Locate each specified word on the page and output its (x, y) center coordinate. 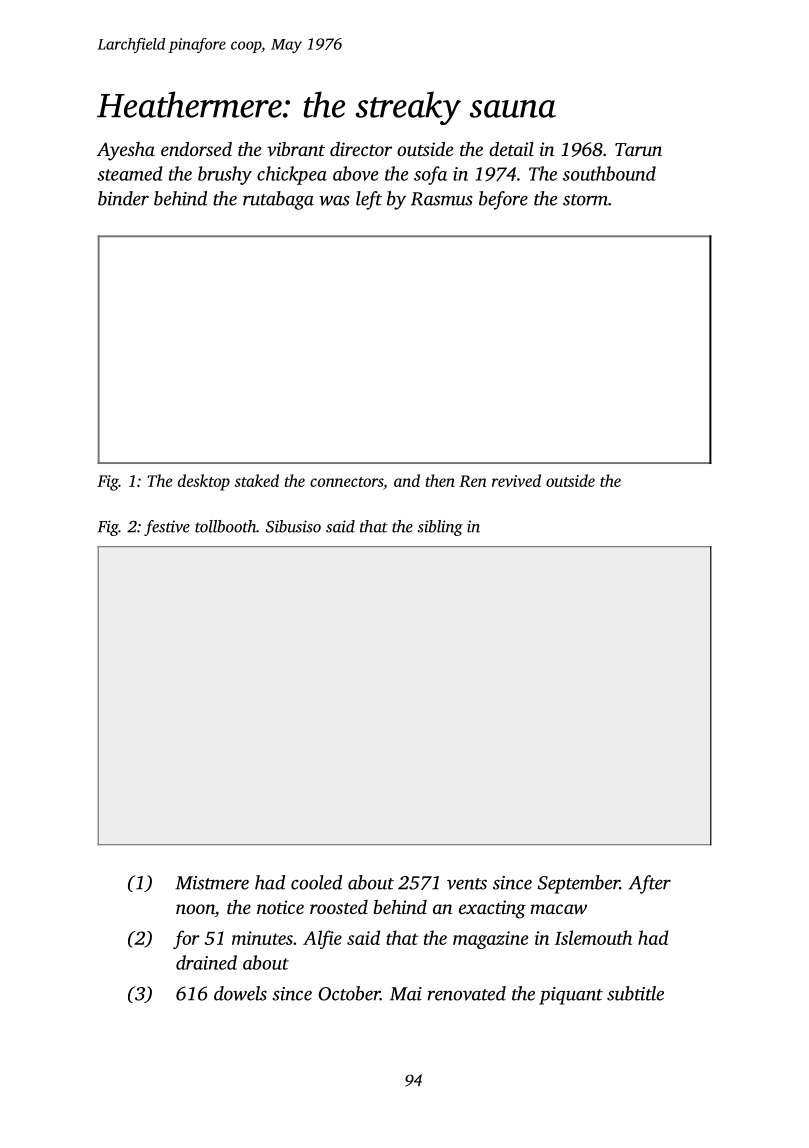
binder (123, 198)
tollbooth (225, 526)
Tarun (638, 149)
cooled (316, 882)
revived (516, 480)
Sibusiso (293, 526)
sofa (430, 175)
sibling (440, 528)
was (334, 200)
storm (585, 200)
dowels (240, 993)
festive (167, 528)
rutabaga (278, 200)
